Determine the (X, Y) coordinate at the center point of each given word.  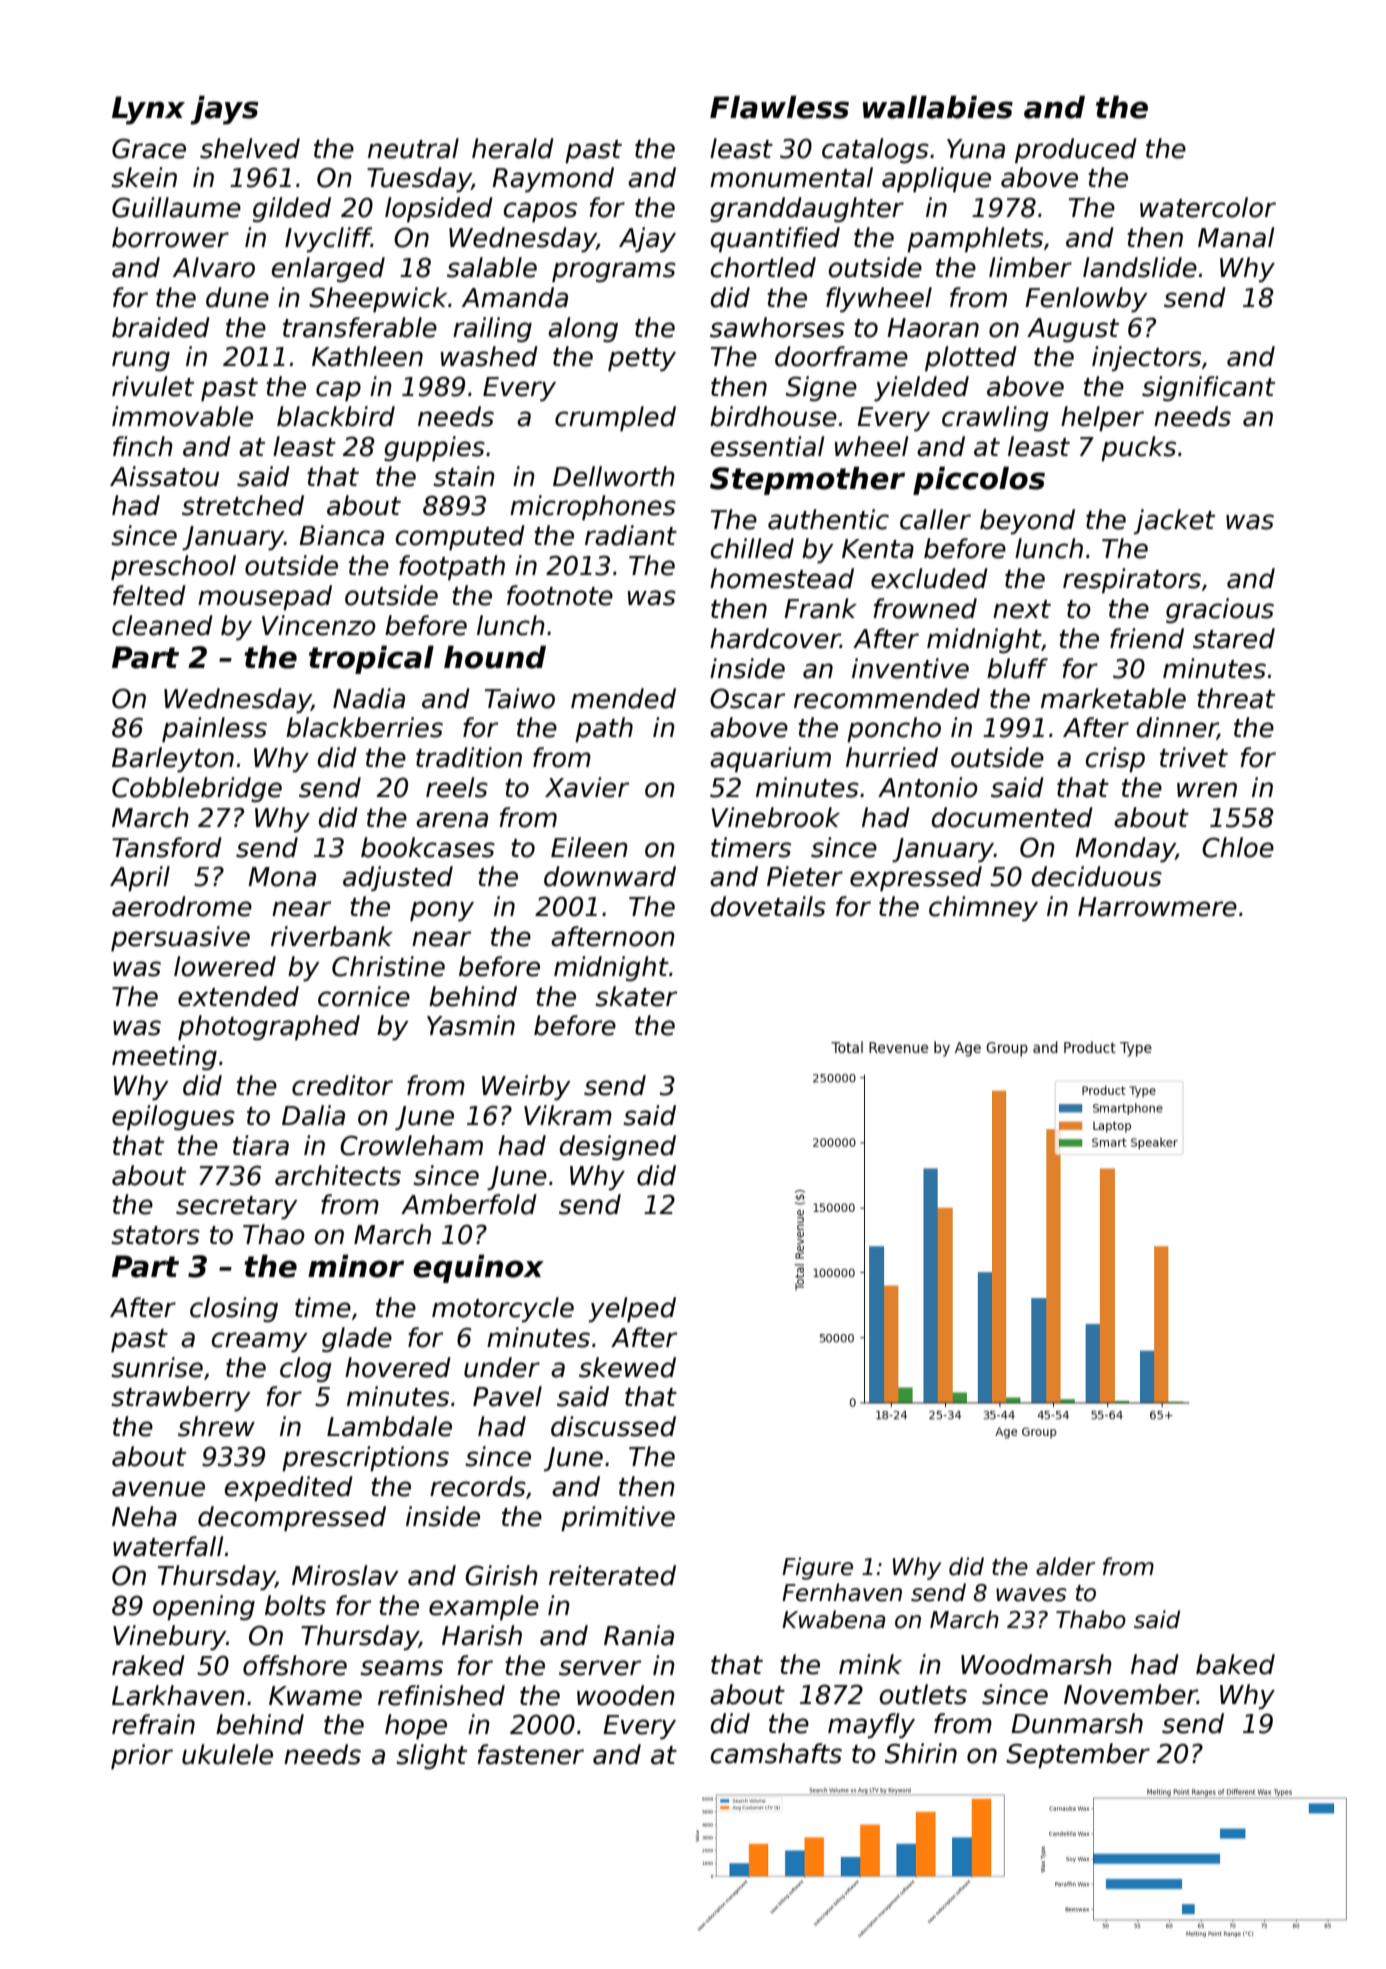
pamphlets (975, 239)
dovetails (768, 906)
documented (1012, 817)
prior (142, 1756)
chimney (983, 908)
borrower (170, 237)
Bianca (341, 535)
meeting (164, 1057)
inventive (910, 668)
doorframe (841, 356)
